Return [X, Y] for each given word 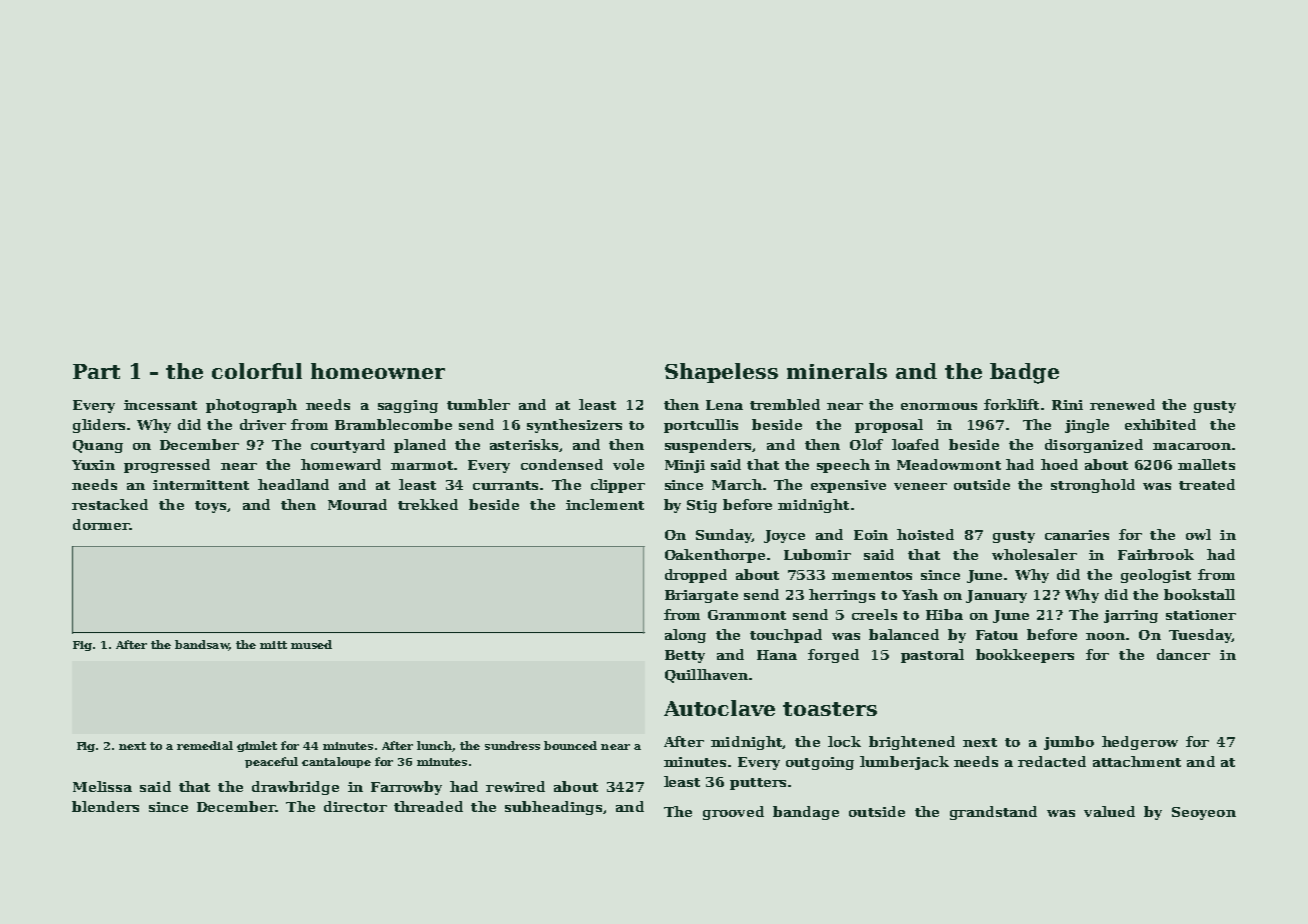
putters [758, 784]
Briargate [701, 596]
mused [311, 644]
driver [263, 424]
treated [1207, 484]
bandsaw [202, 645]
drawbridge [295, 788]
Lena [724, 405]
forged [833, 656]
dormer [101, 524]
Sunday [724, 536]
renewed [1122, 404]
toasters [830, 709]
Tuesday [1200, 636]
